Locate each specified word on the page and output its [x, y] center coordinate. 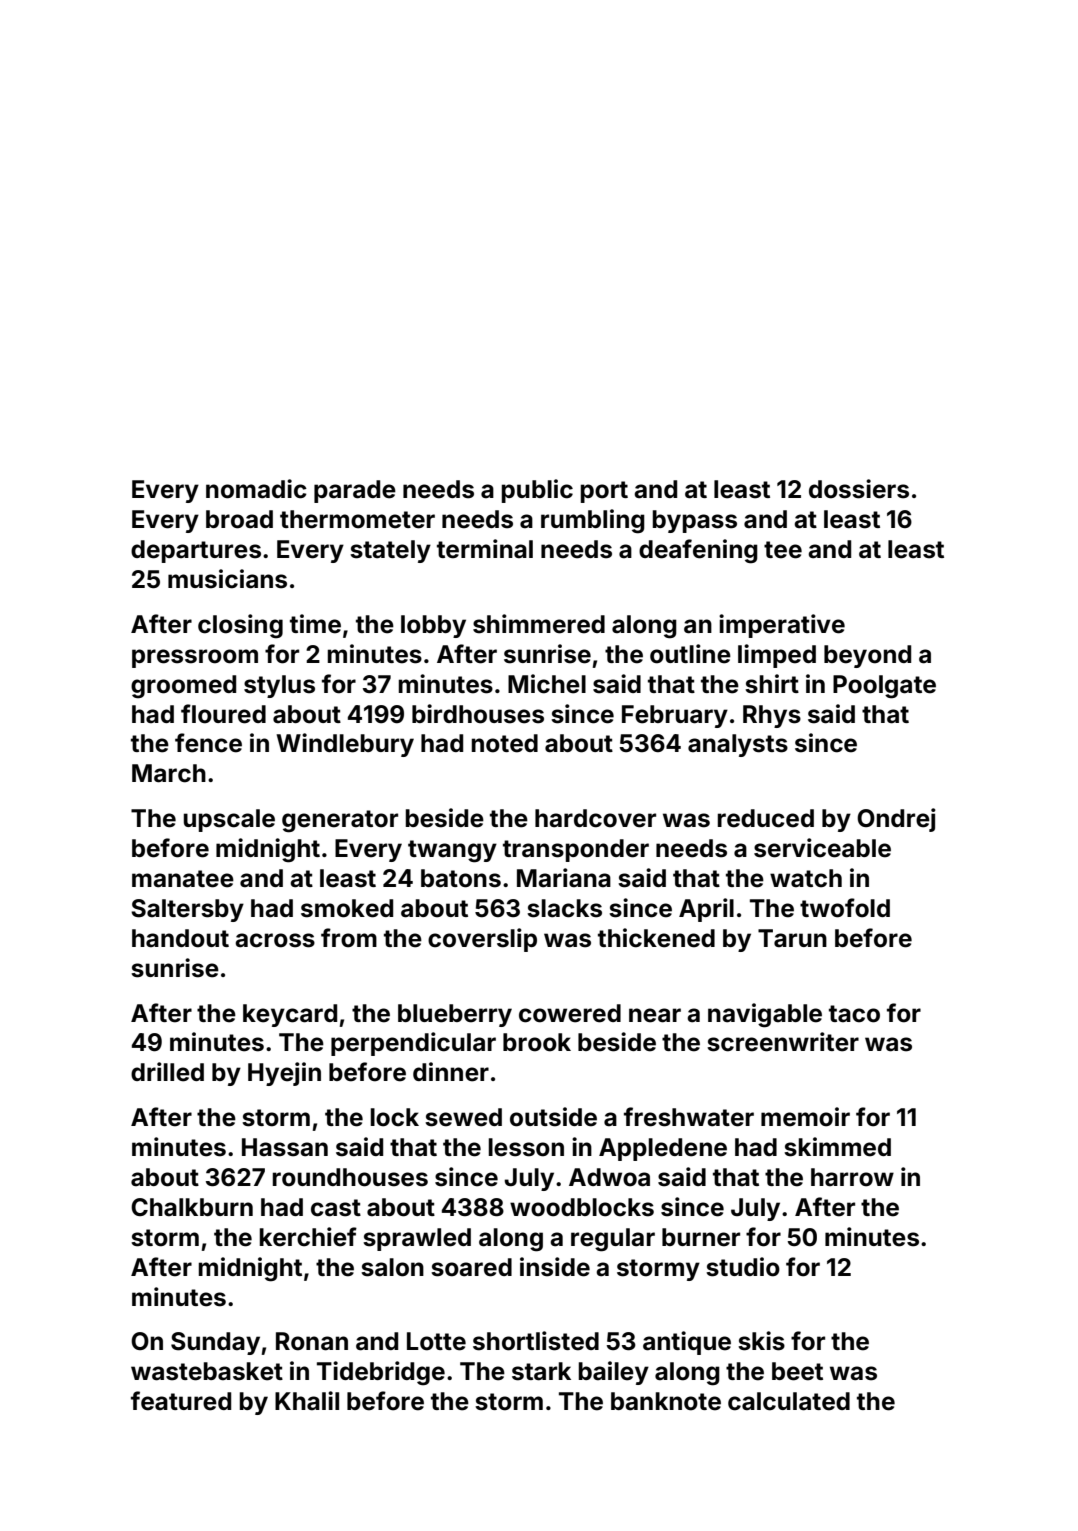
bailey [614, 1373]
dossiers [859, 489]
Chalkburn [192, 1207]
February [675, 716]
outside [553, 1117]
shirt [772, 684]
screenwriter [783, 1042]
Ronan [312, 1341]
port [604, 492]
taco [854, 1014]
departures [196, 551]
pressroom [195, 658]
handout [180, 938]
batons [461, 878]
